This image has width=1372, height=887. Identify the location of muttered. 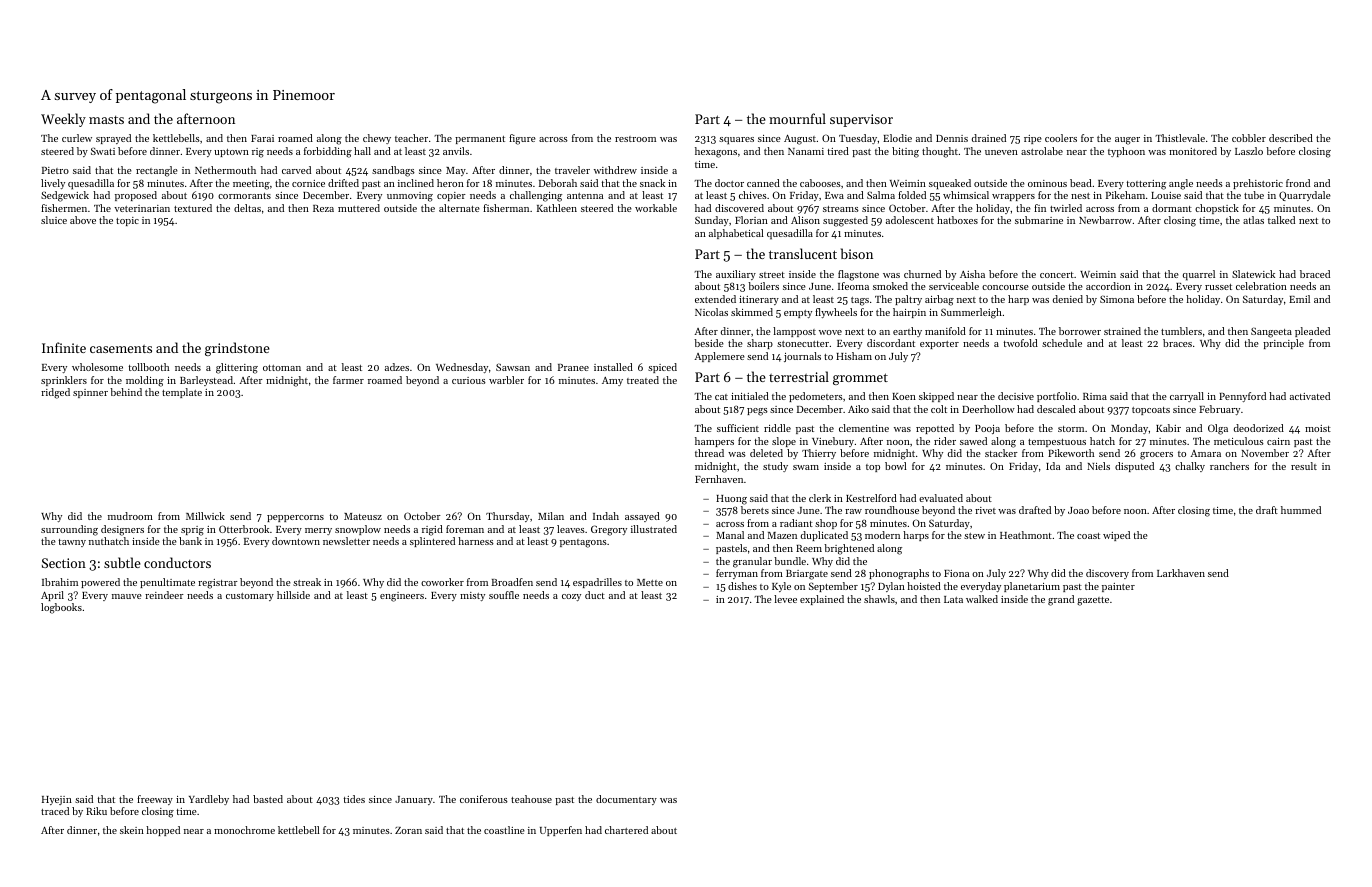
(359, 208).
